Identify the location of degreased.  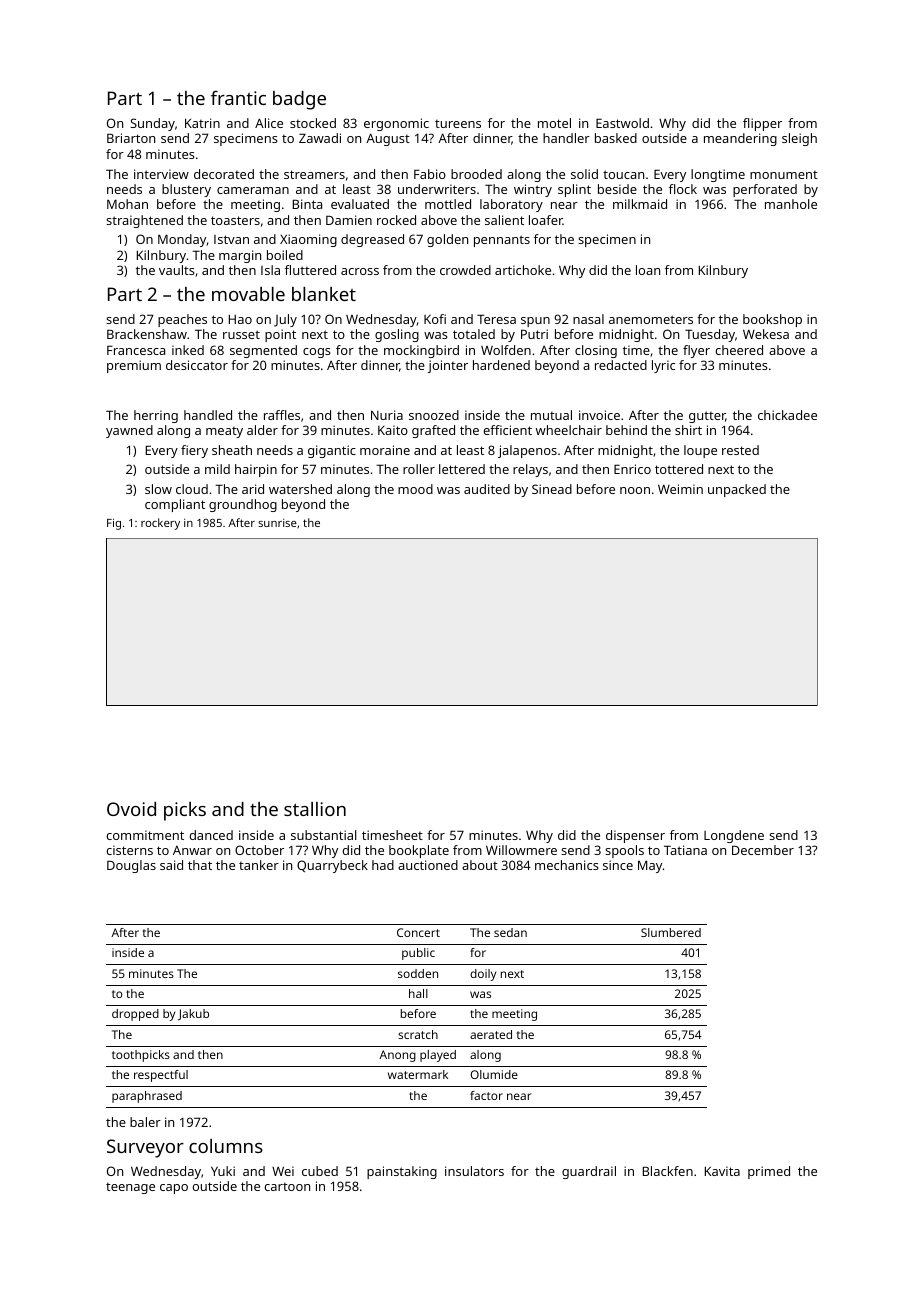
(372, 240).
